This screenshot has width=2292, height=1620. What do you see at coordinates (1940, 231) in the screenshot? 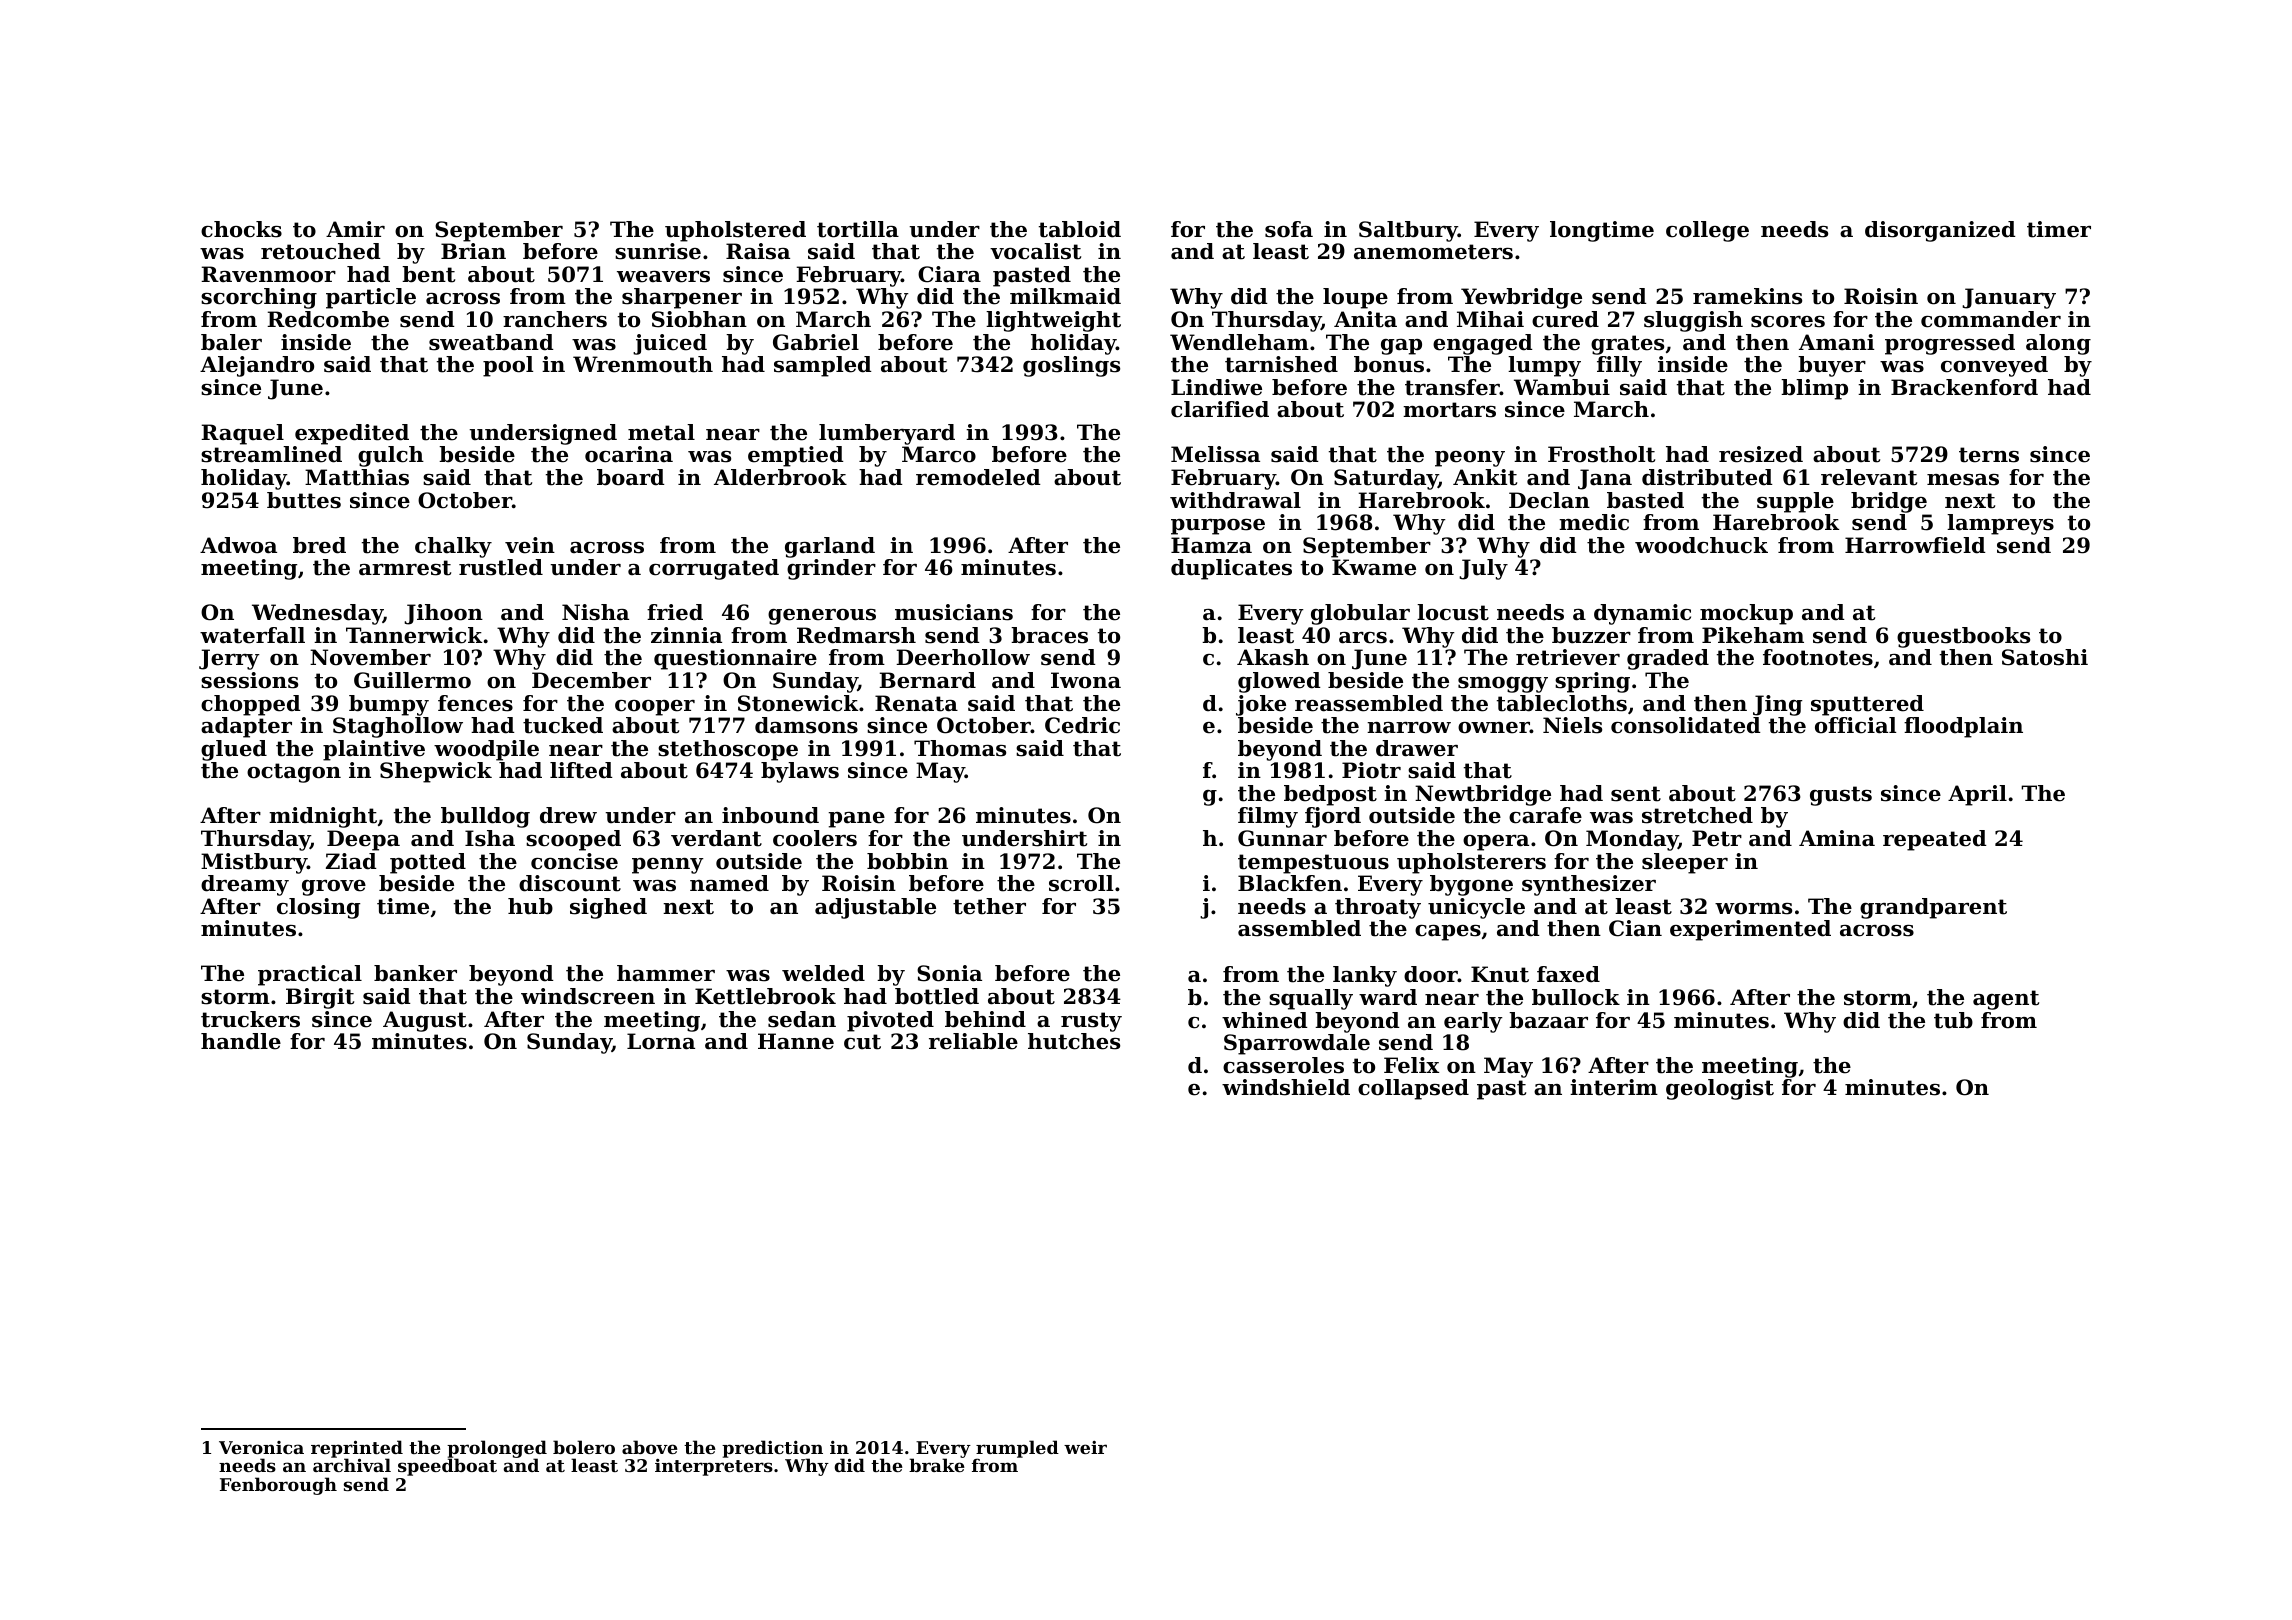
I see `disorganized` at bounding box center [1940, 231].
